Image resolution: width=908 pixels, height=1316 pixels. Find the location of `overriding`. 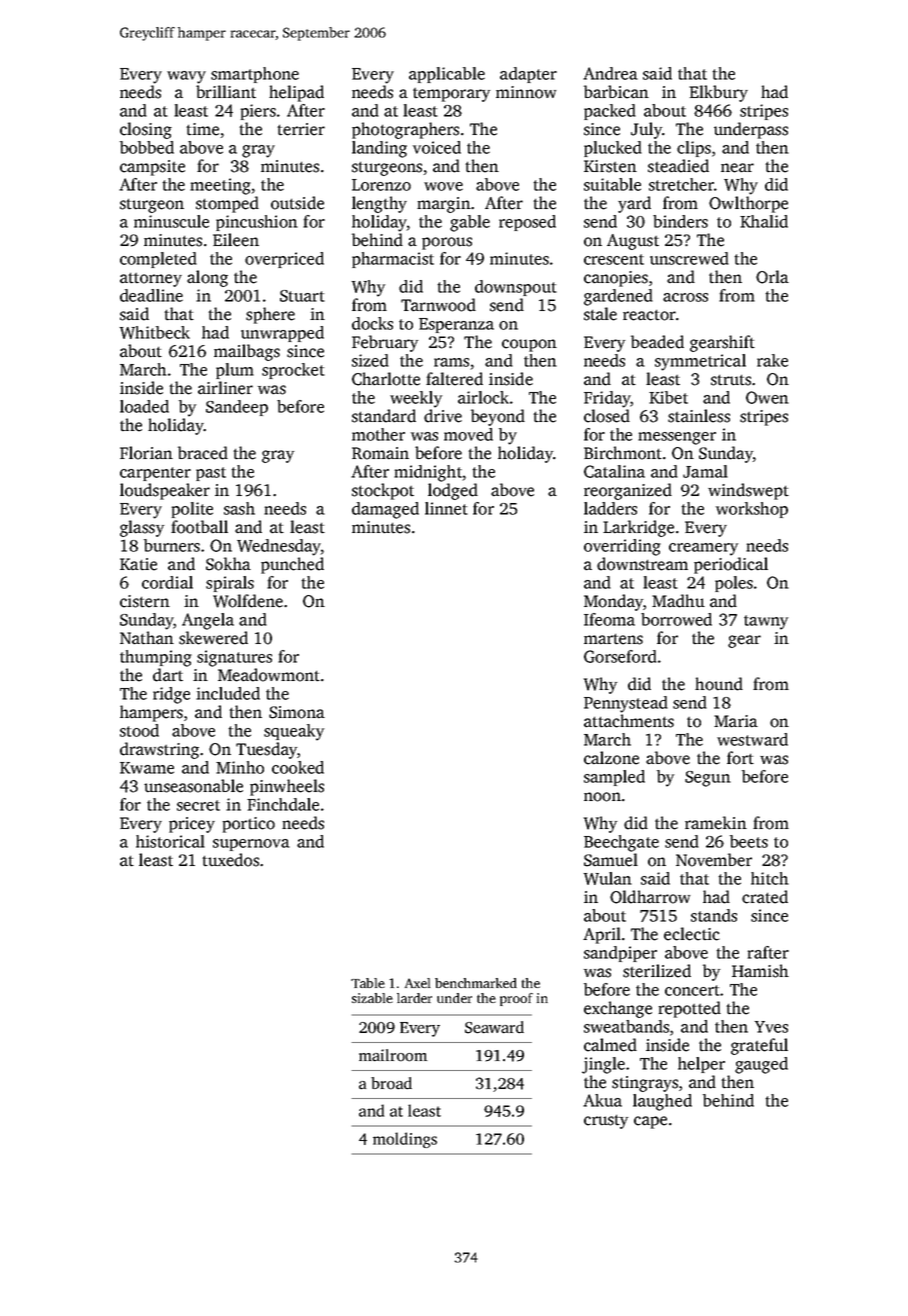

overriding is located at coordinates (622, 547).
